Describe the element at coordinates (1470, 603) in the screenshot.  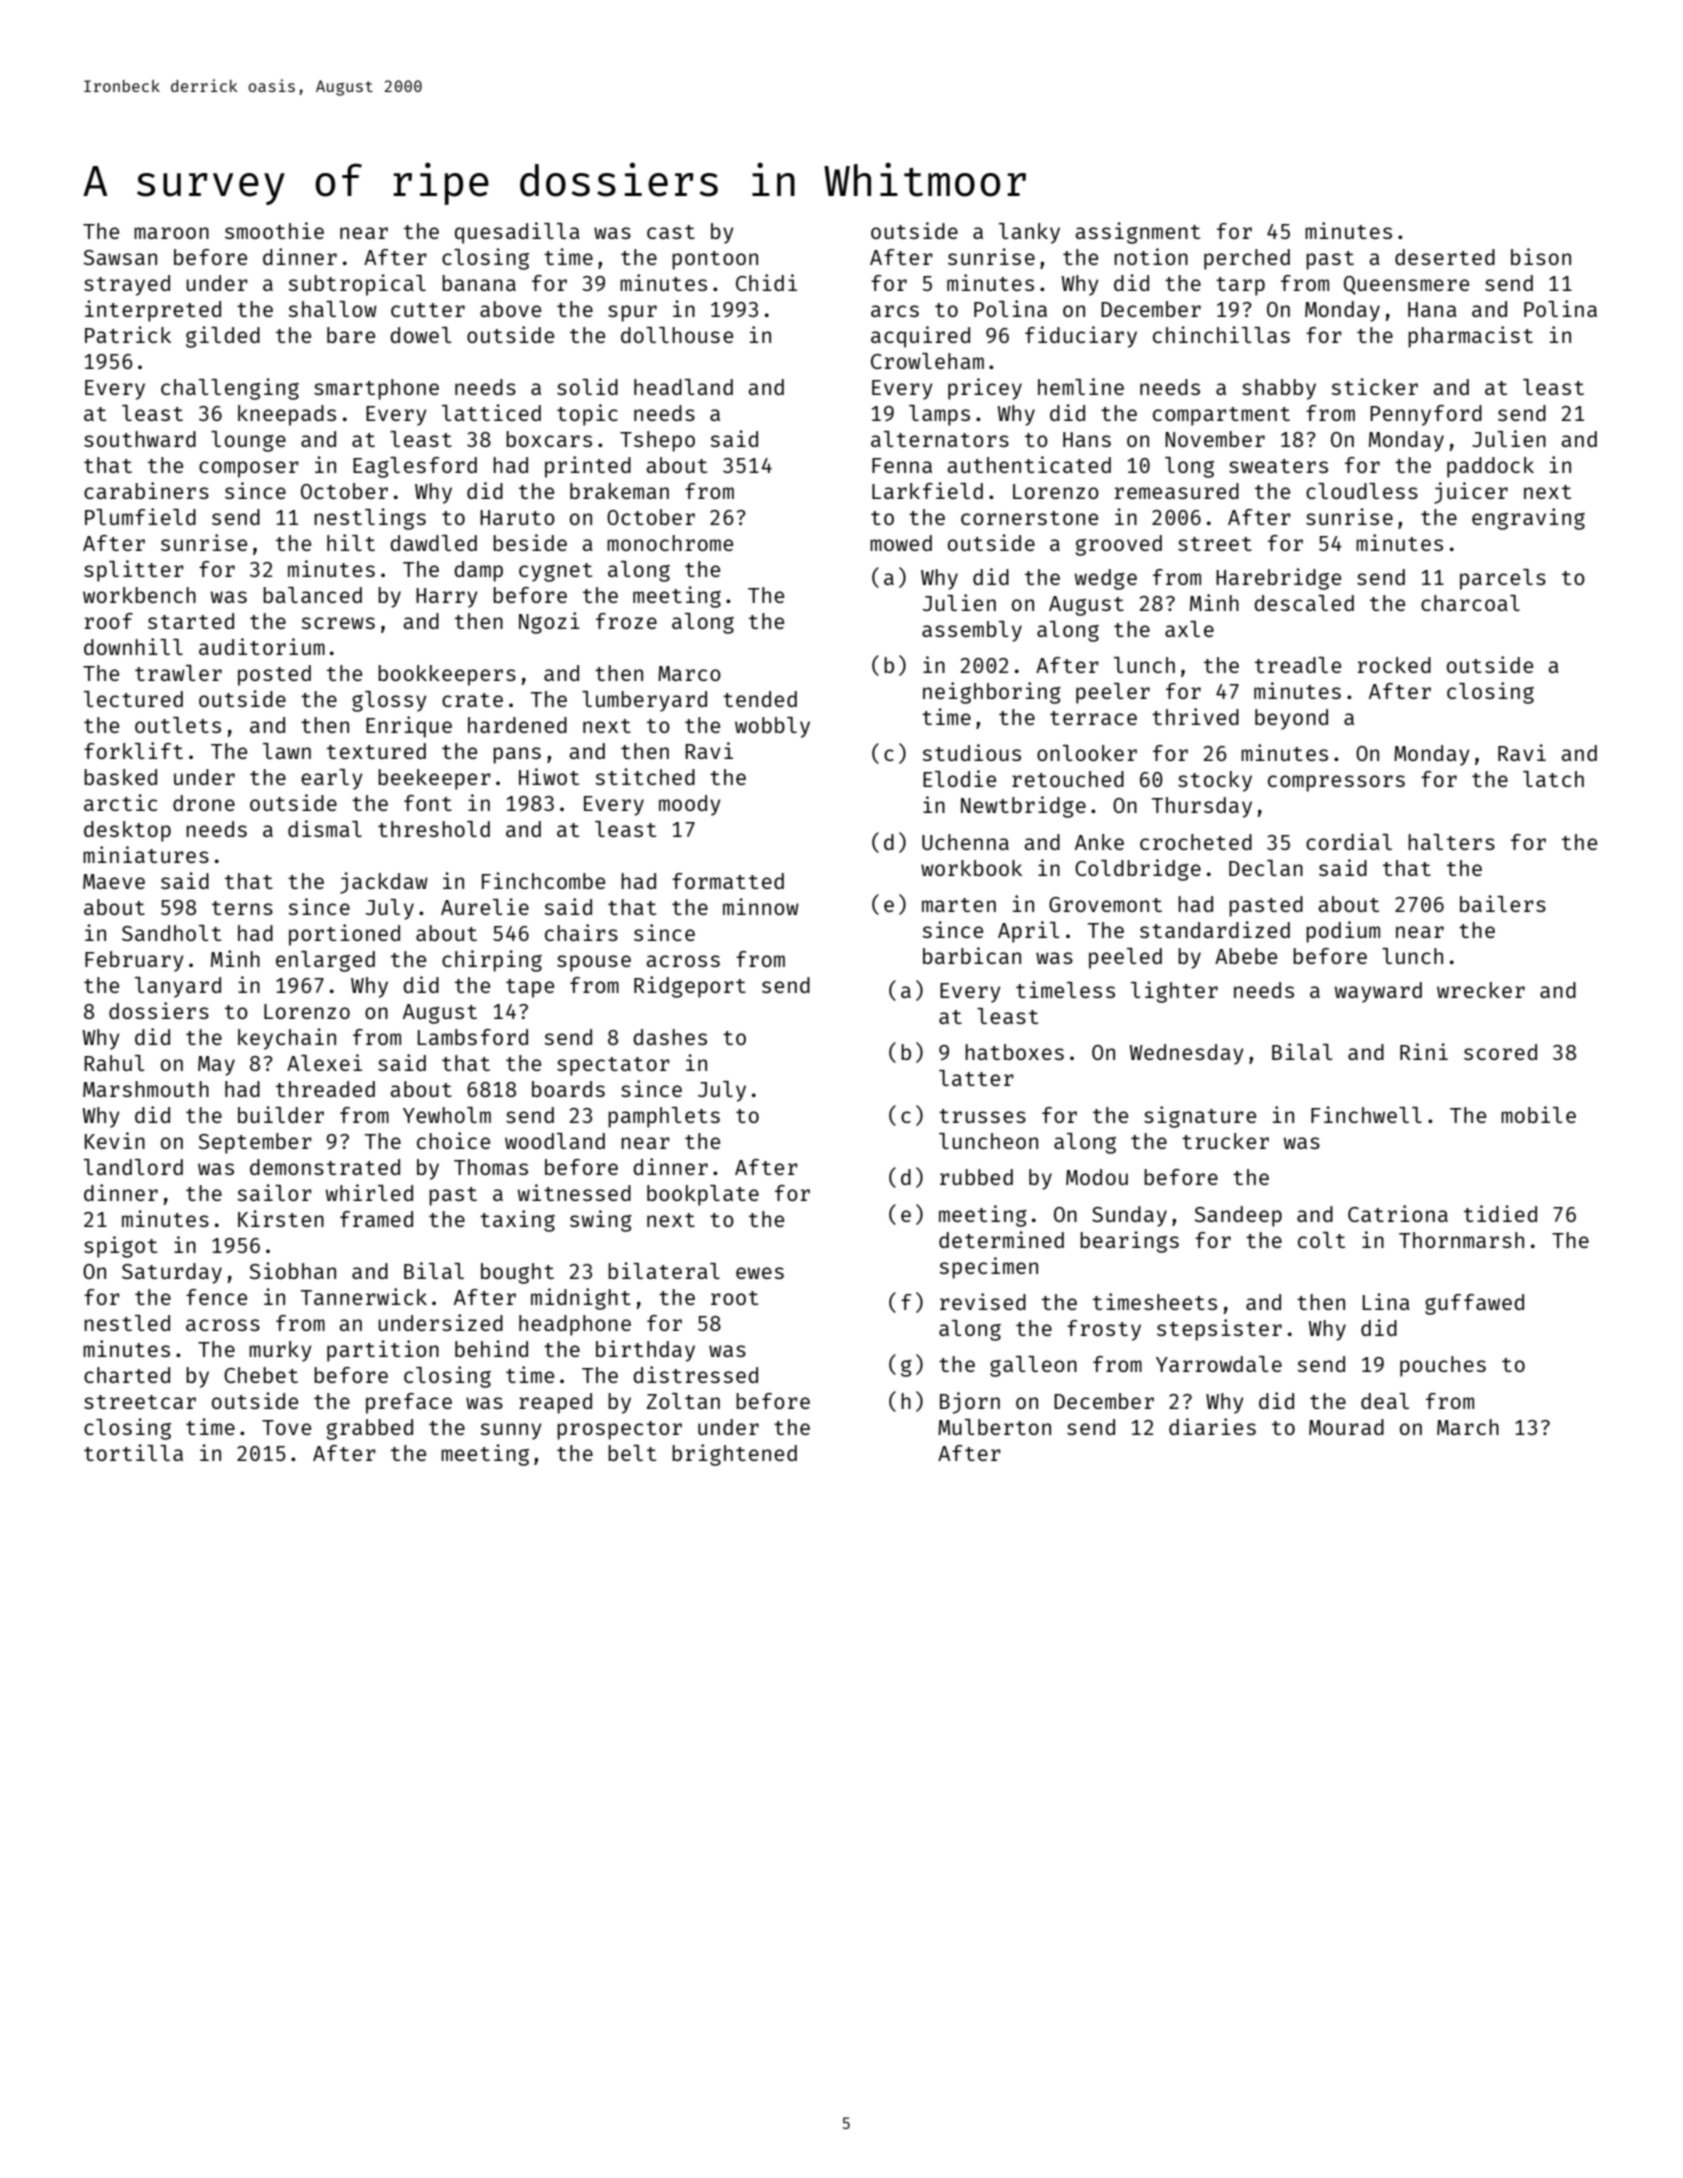
I see `charcoal` at that location.
